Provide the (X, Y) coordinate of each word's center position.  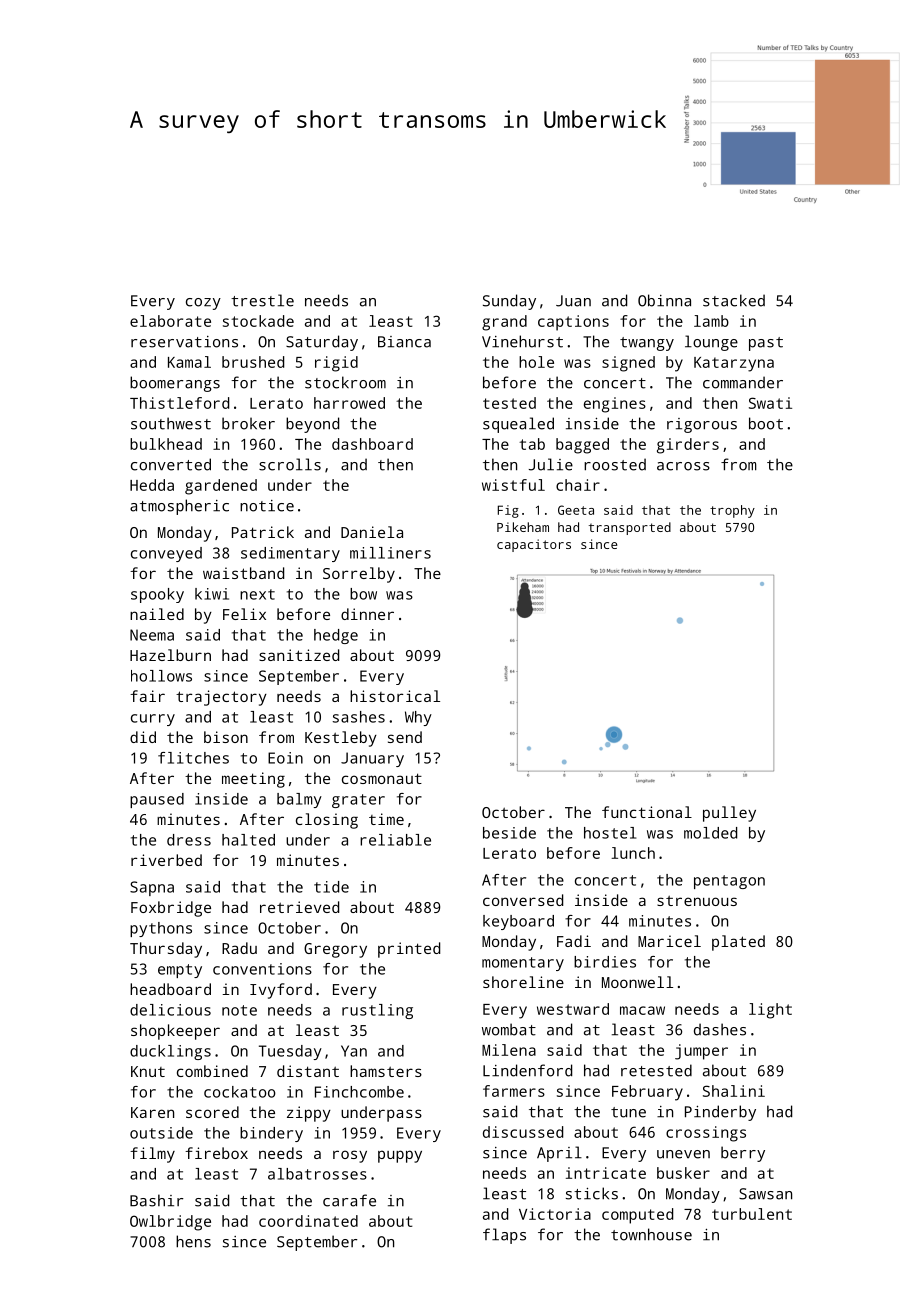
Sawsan (765, 1194)
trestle (262, 300)
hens (193, 1241)
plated (738, 943)
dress (189, 840)
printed (409, 950)
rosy (350, 1156)
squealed (518, 425)
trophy (732, 511)
